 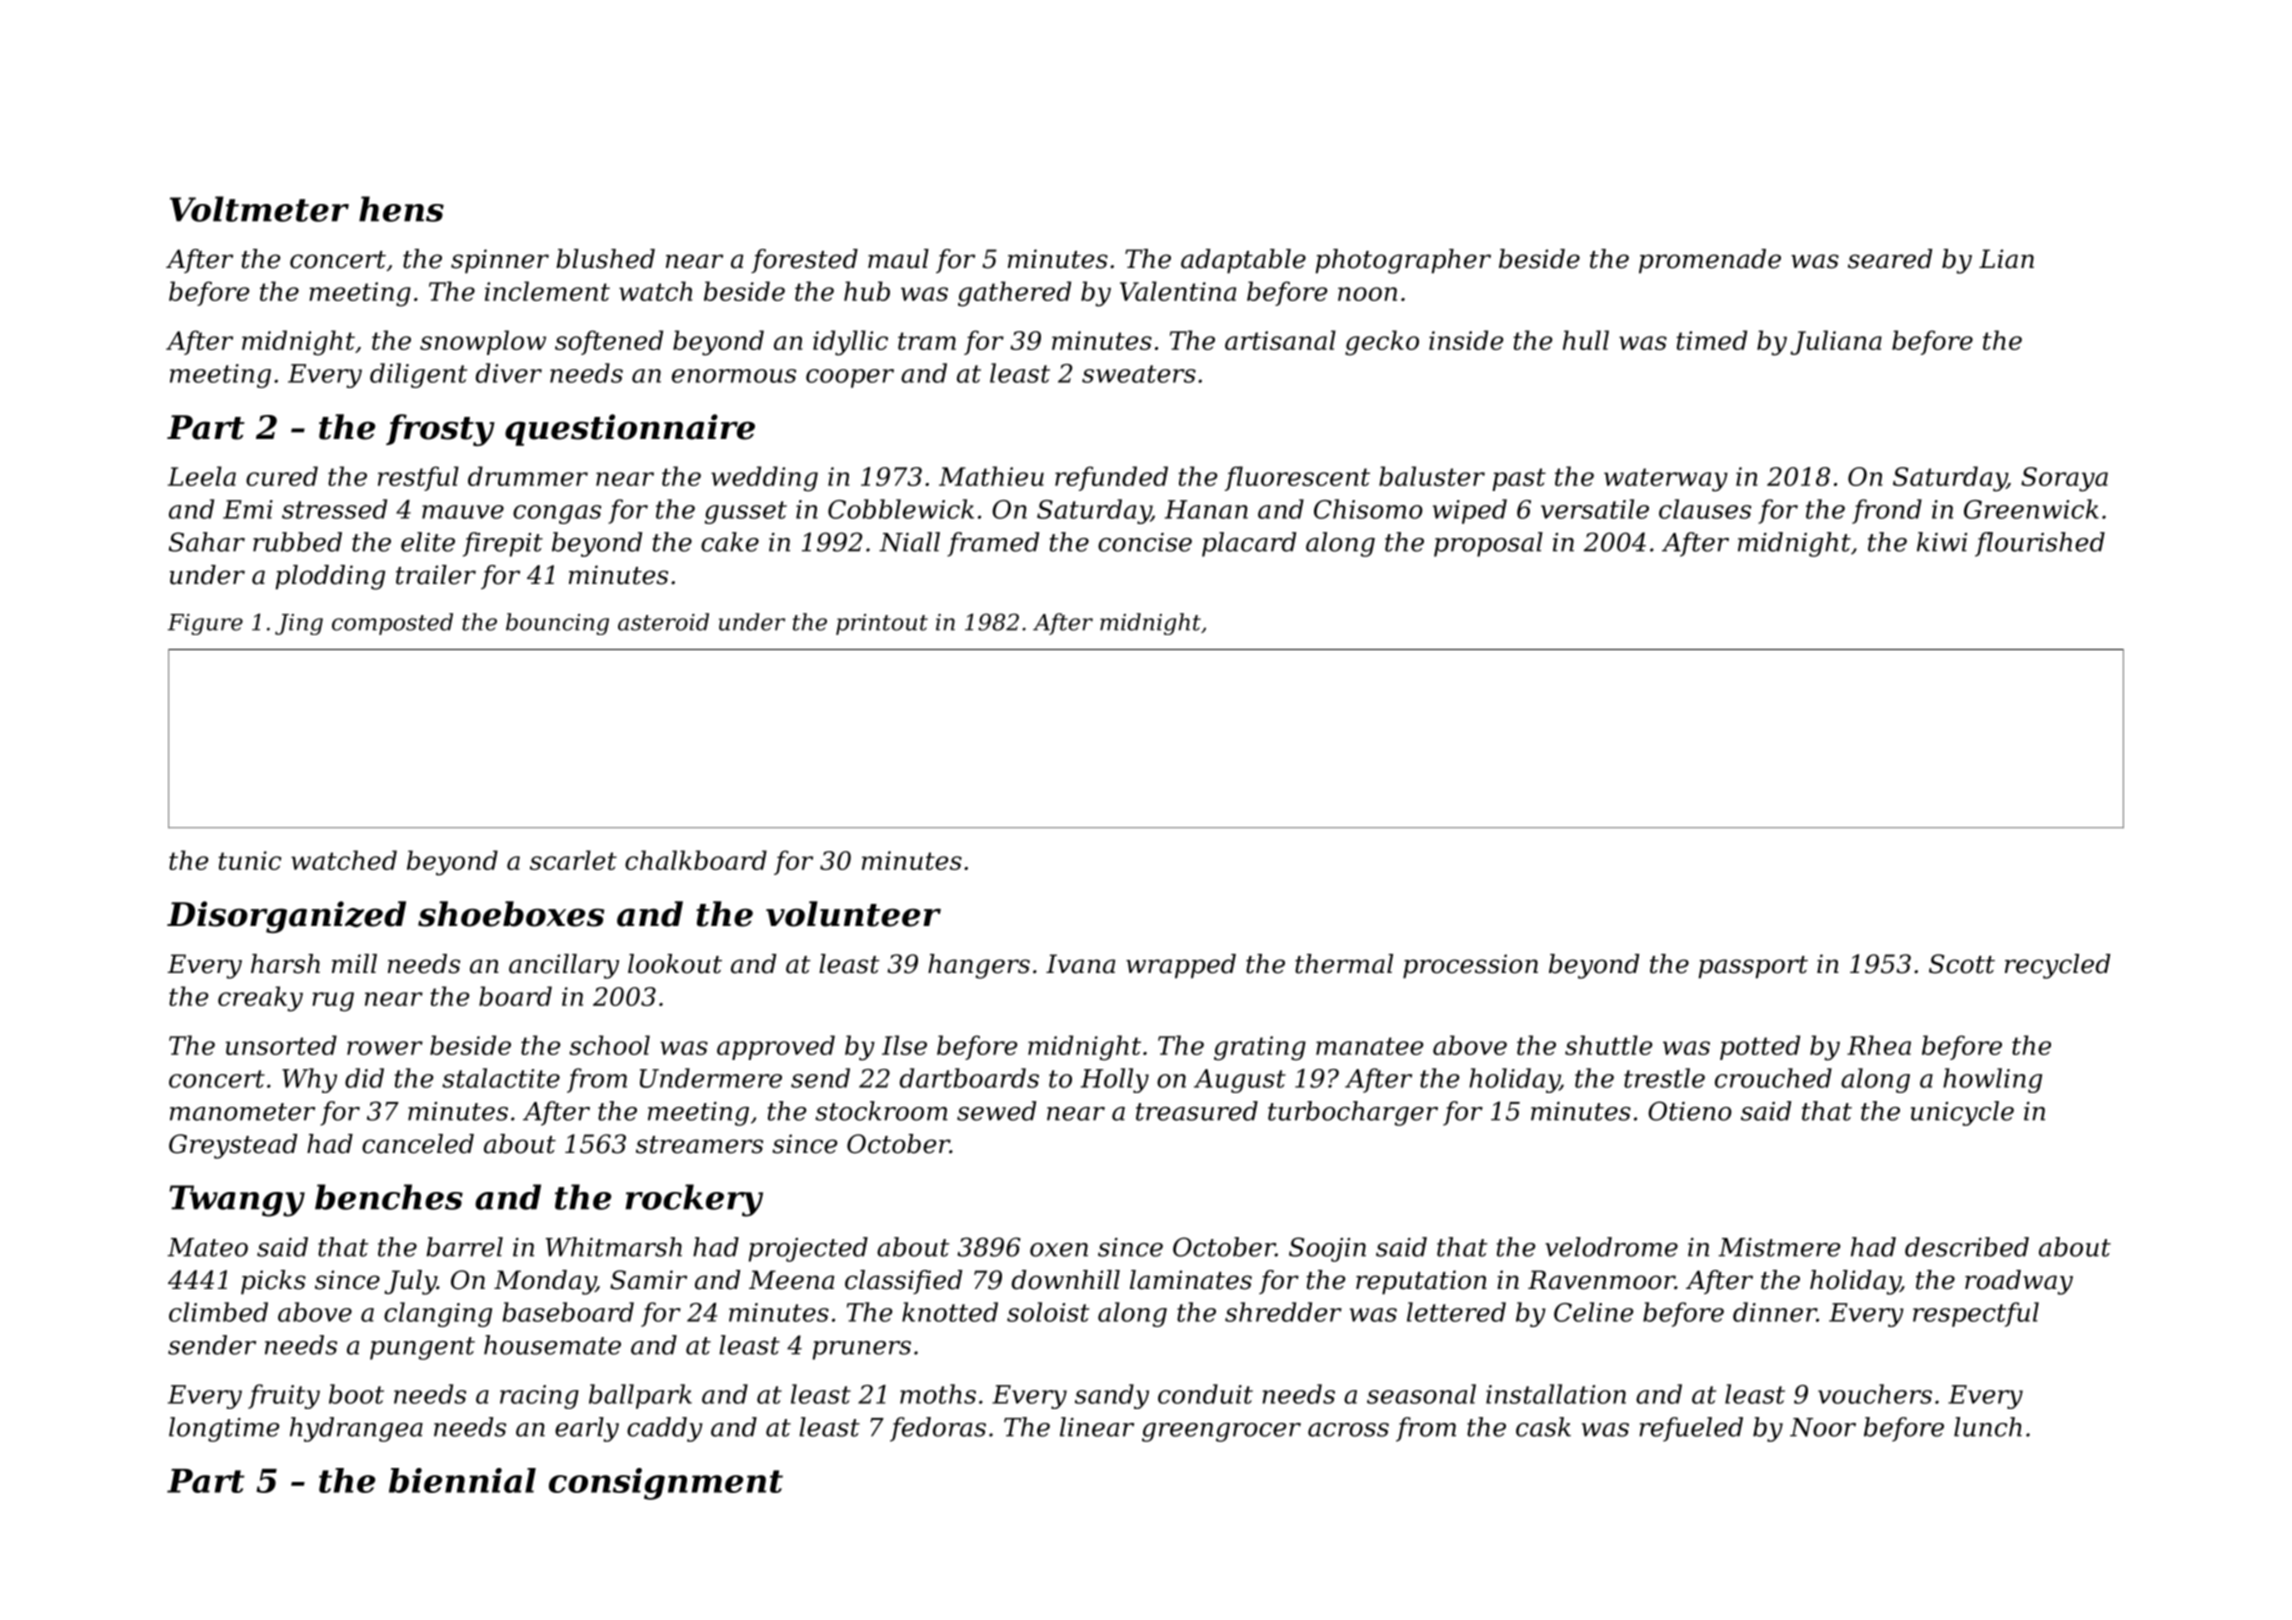 What do you see at coordinates (2019, 1282) in the page?
I see `roadway` at bounding box center [2019, 1282].
